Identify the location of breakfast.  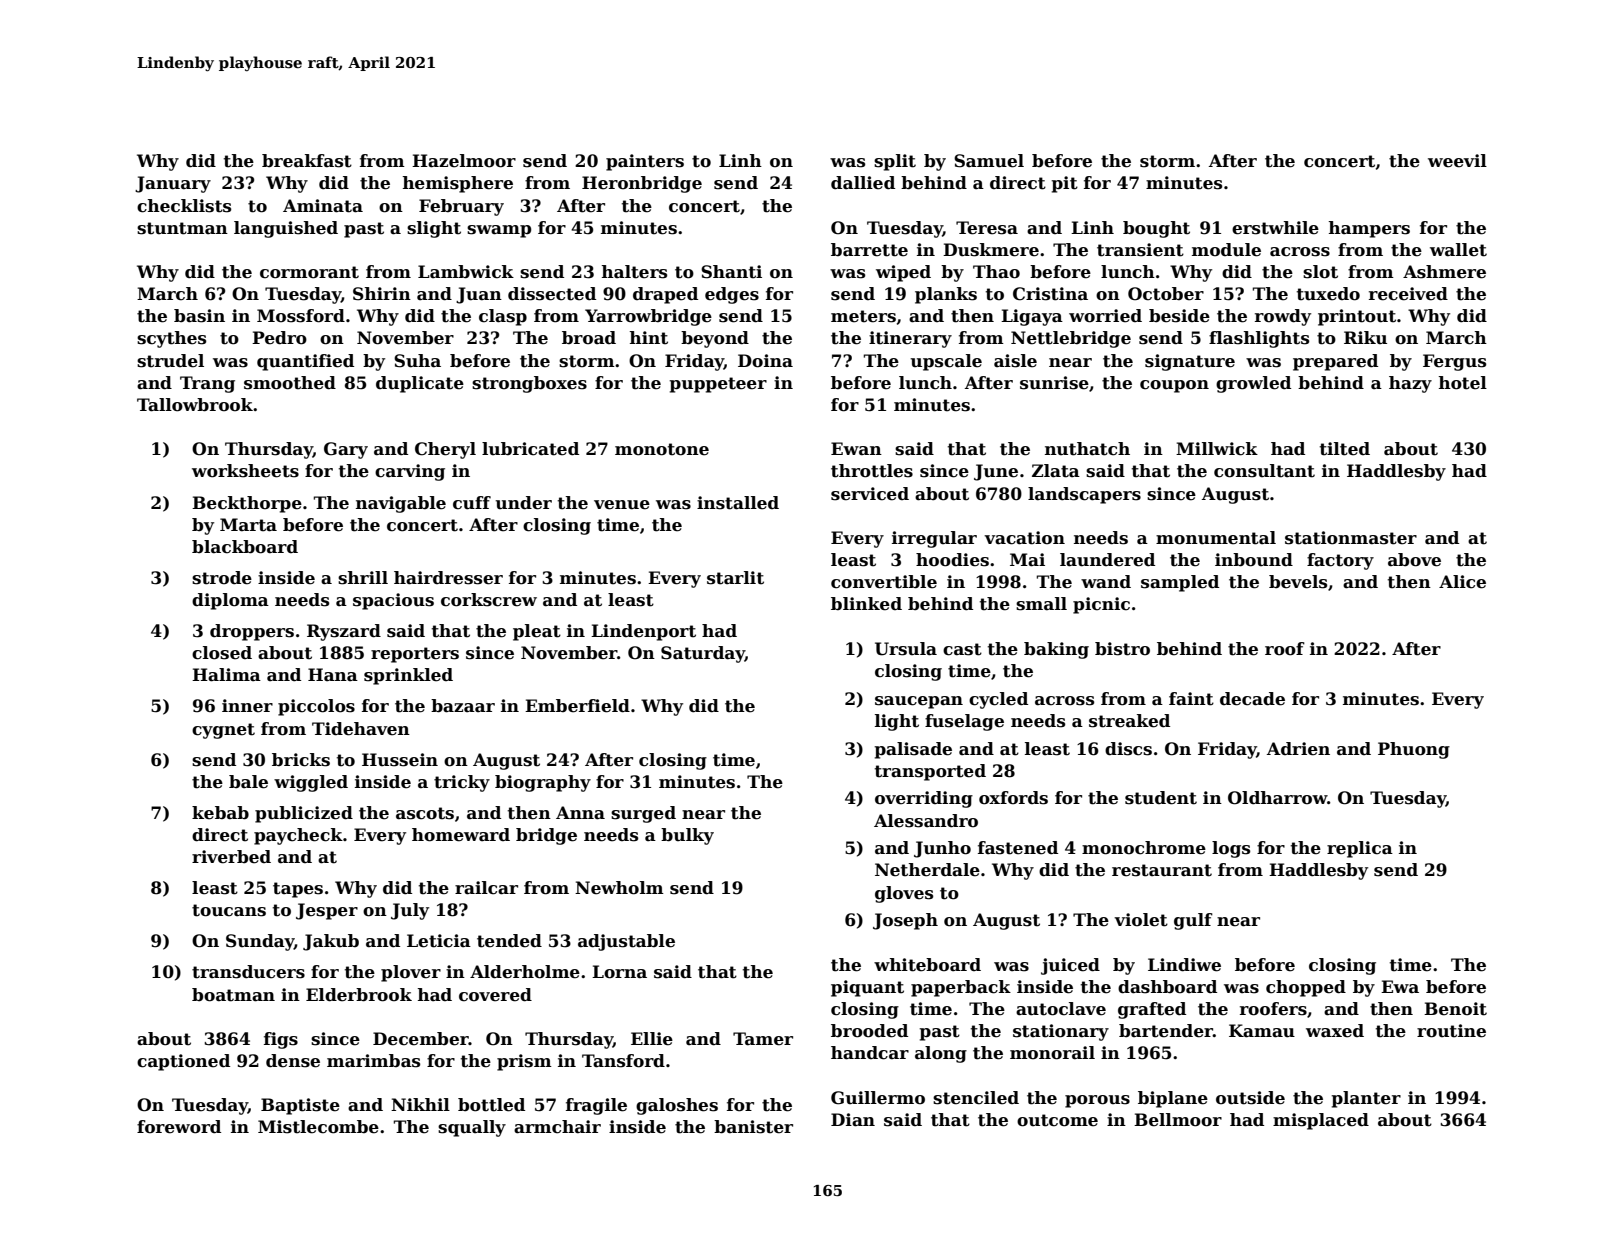
(307, 161).
